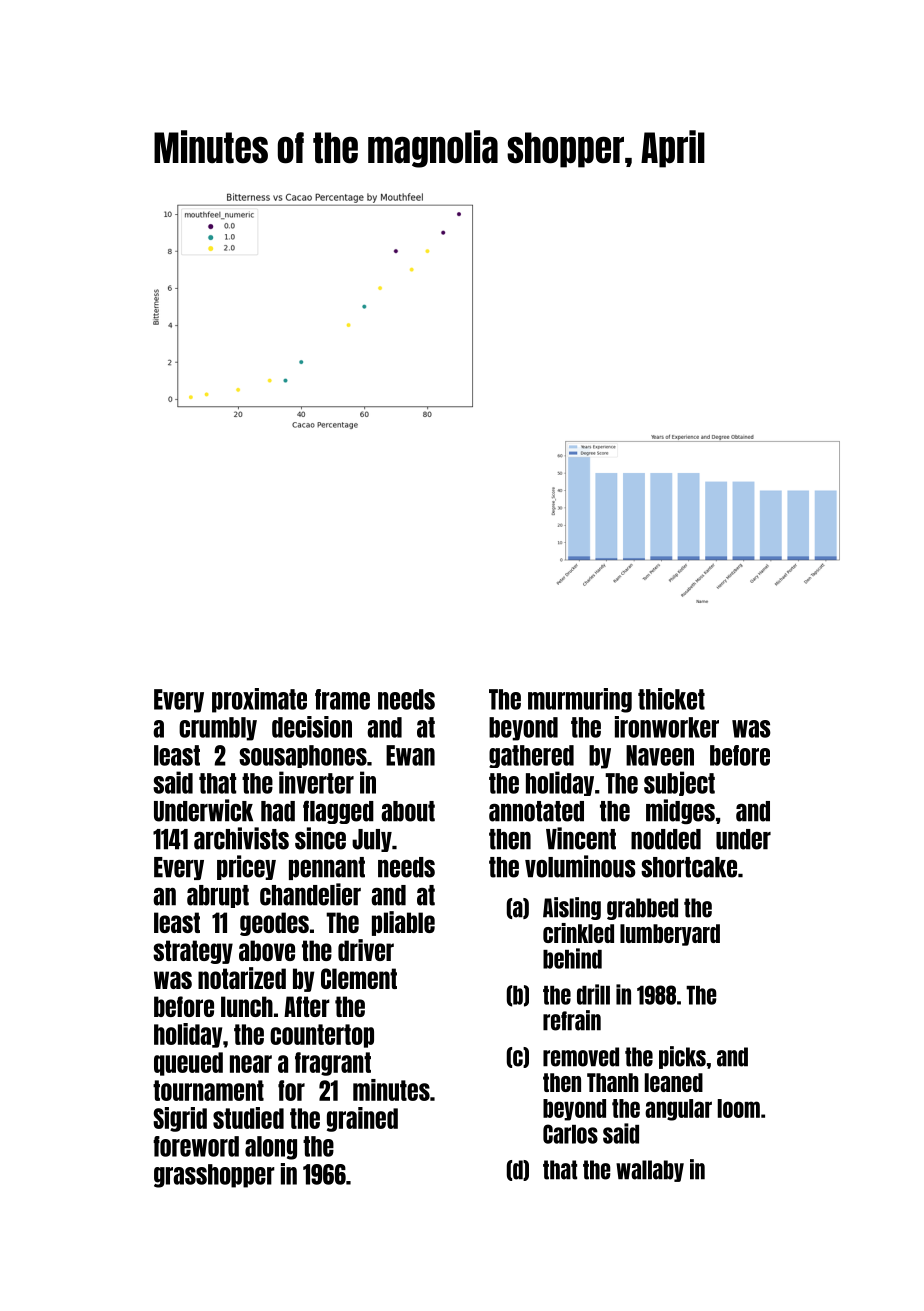 The height and width of the screenshot is (1311, 924). I want to click on crinkled, so click(578, 933).
